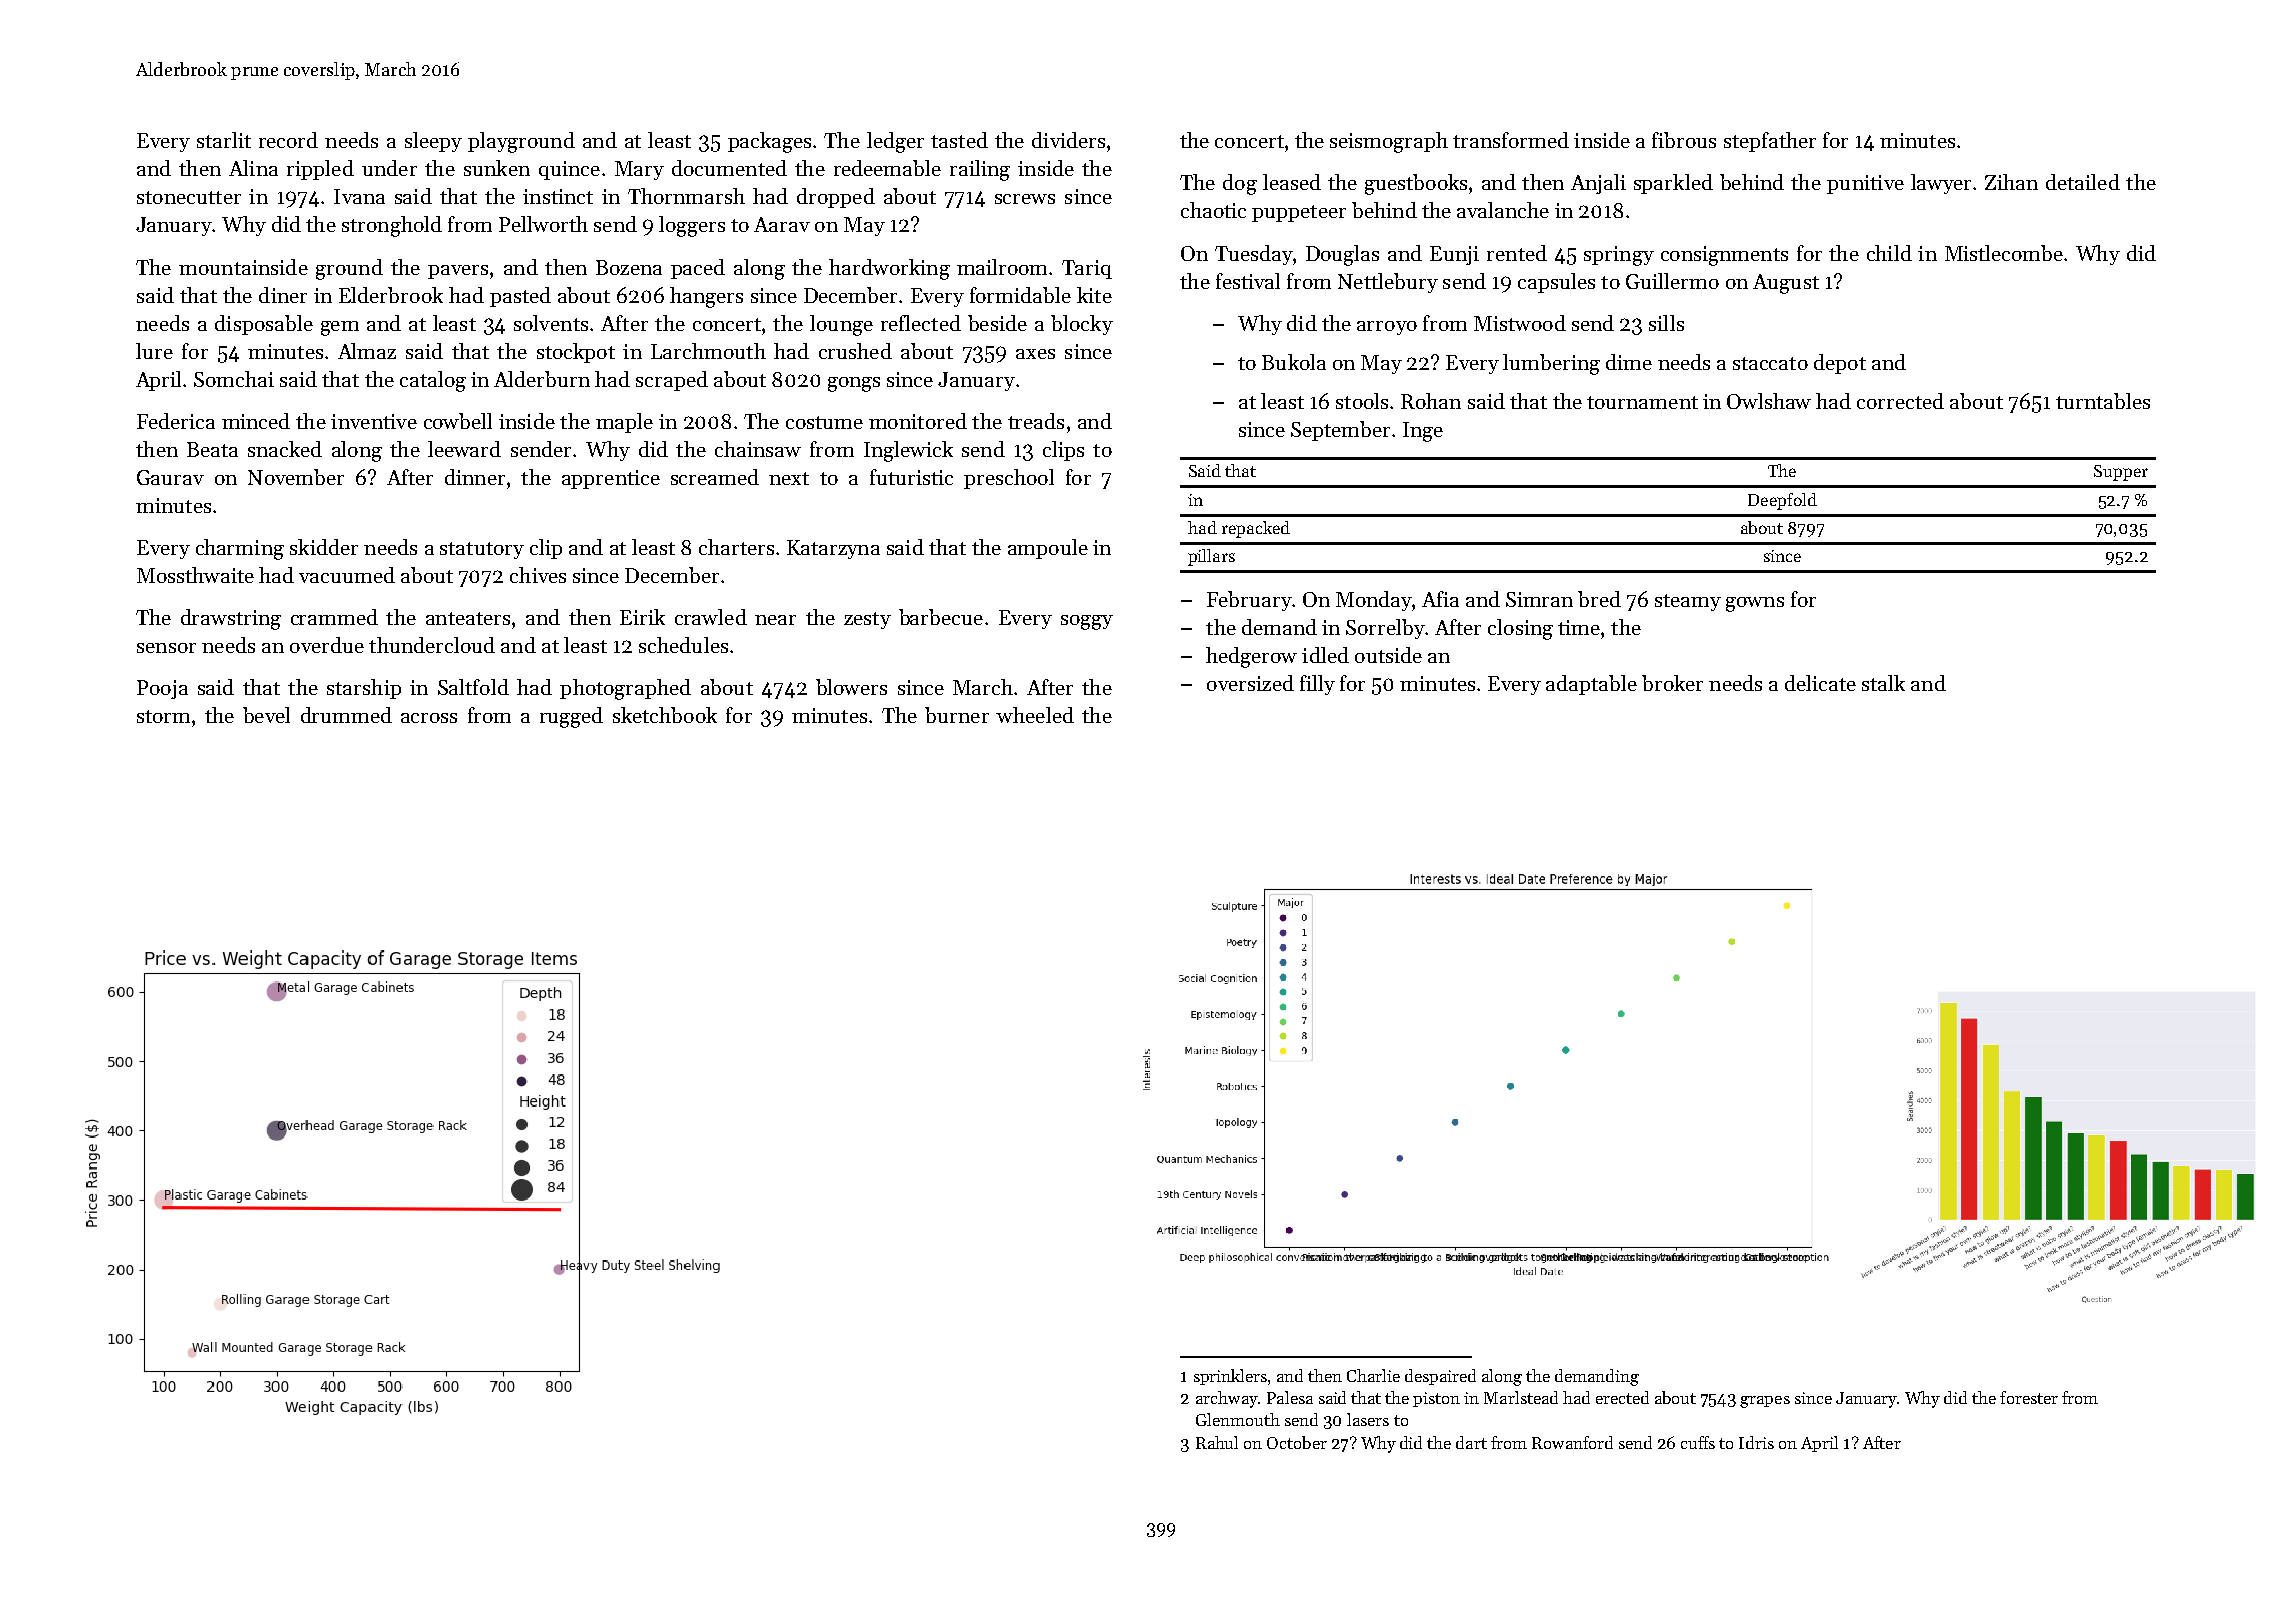  I want to click on Nettlebury, so click(1388, 283).
